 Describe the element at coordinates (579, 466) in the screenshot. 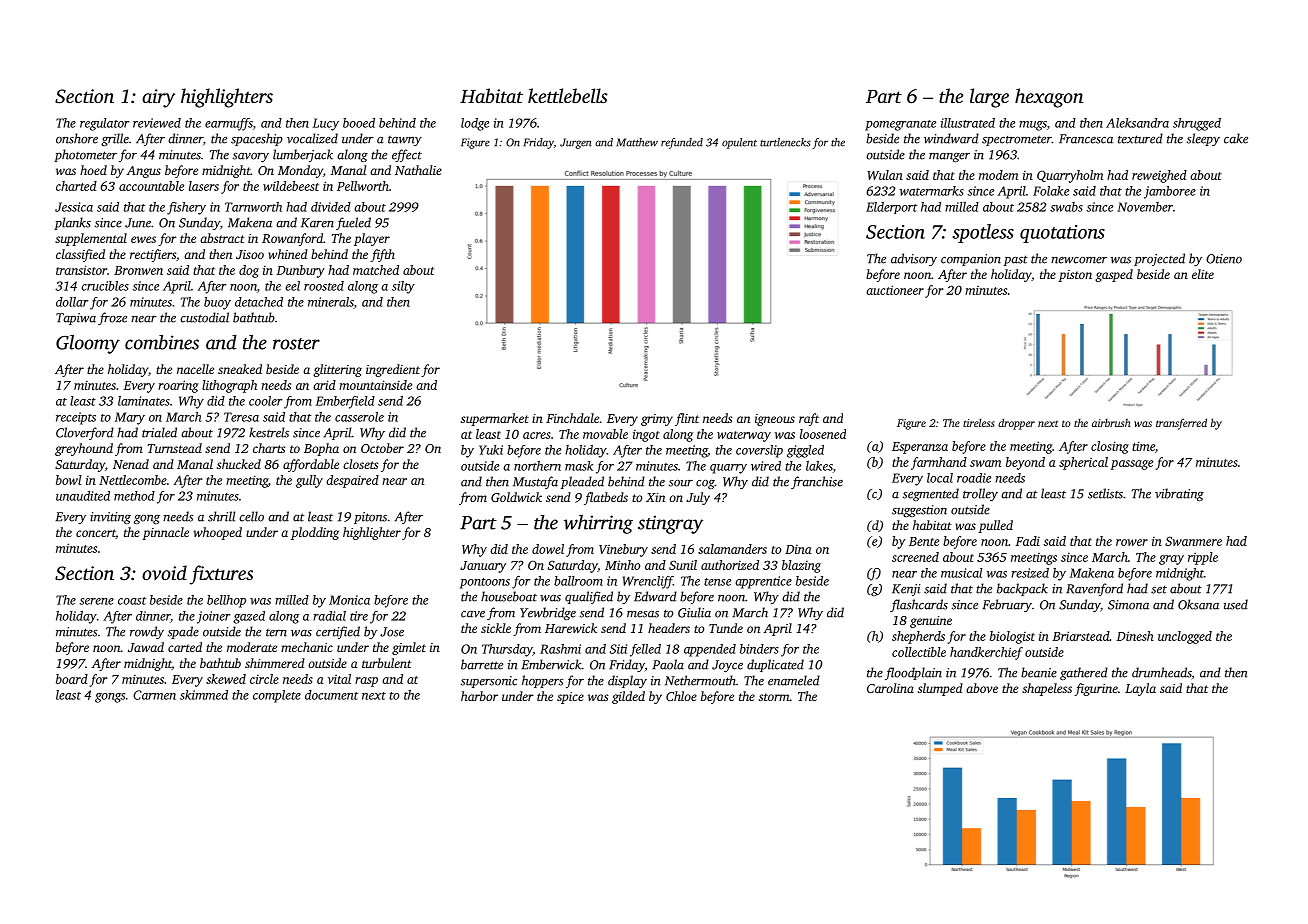

I see `mask` at that location.
